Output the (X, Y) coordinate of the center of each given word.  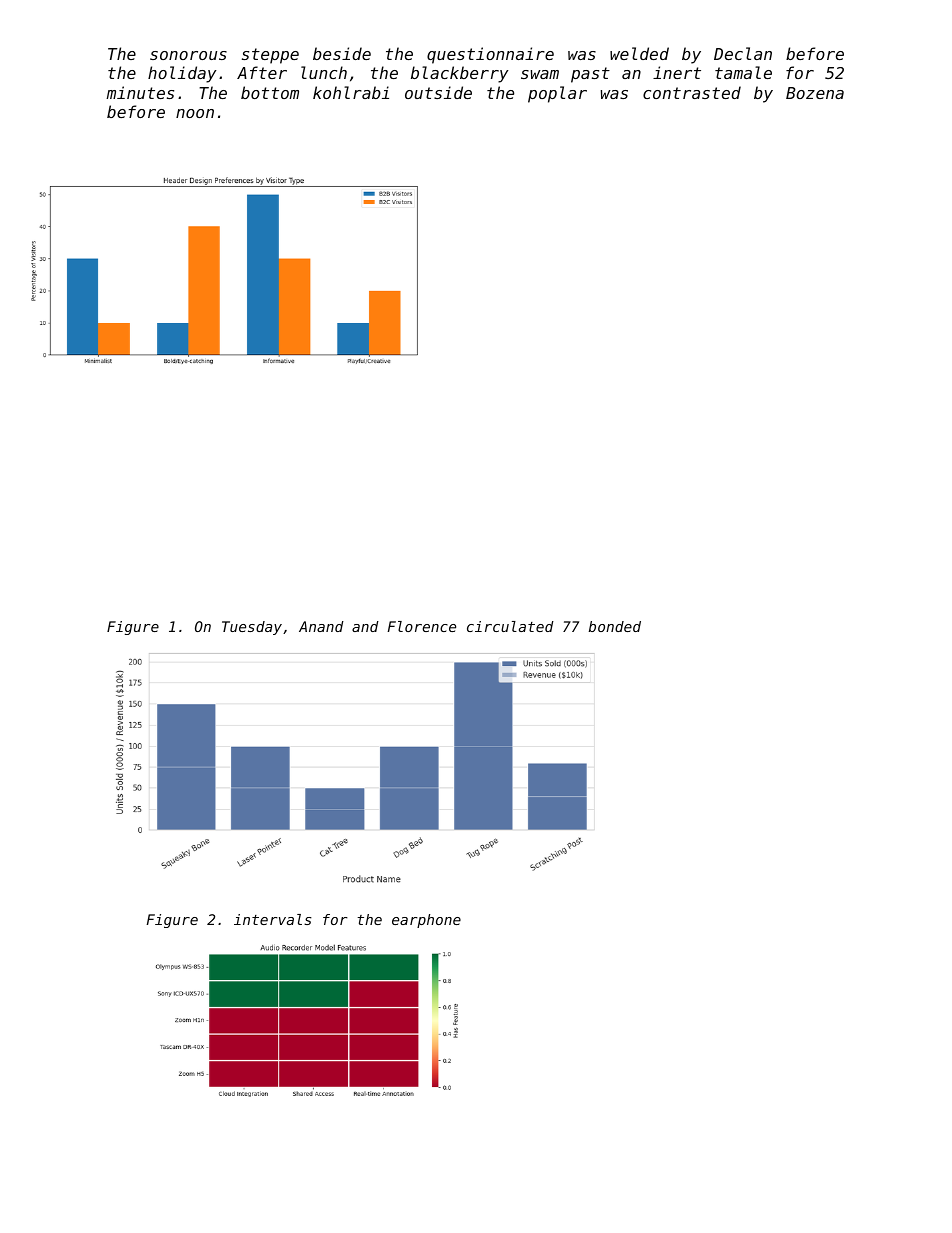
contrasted (692, 92)
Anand (321, 626)
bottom (270, 92)
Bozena (815, 93)
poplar (557, 94)
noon (195, 113)
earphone (426, 921)
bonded (615, 626)
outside (438, 92)
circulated (510, 626)
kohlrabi (351, 92)
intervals (273, 919)
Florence (422, 626)
